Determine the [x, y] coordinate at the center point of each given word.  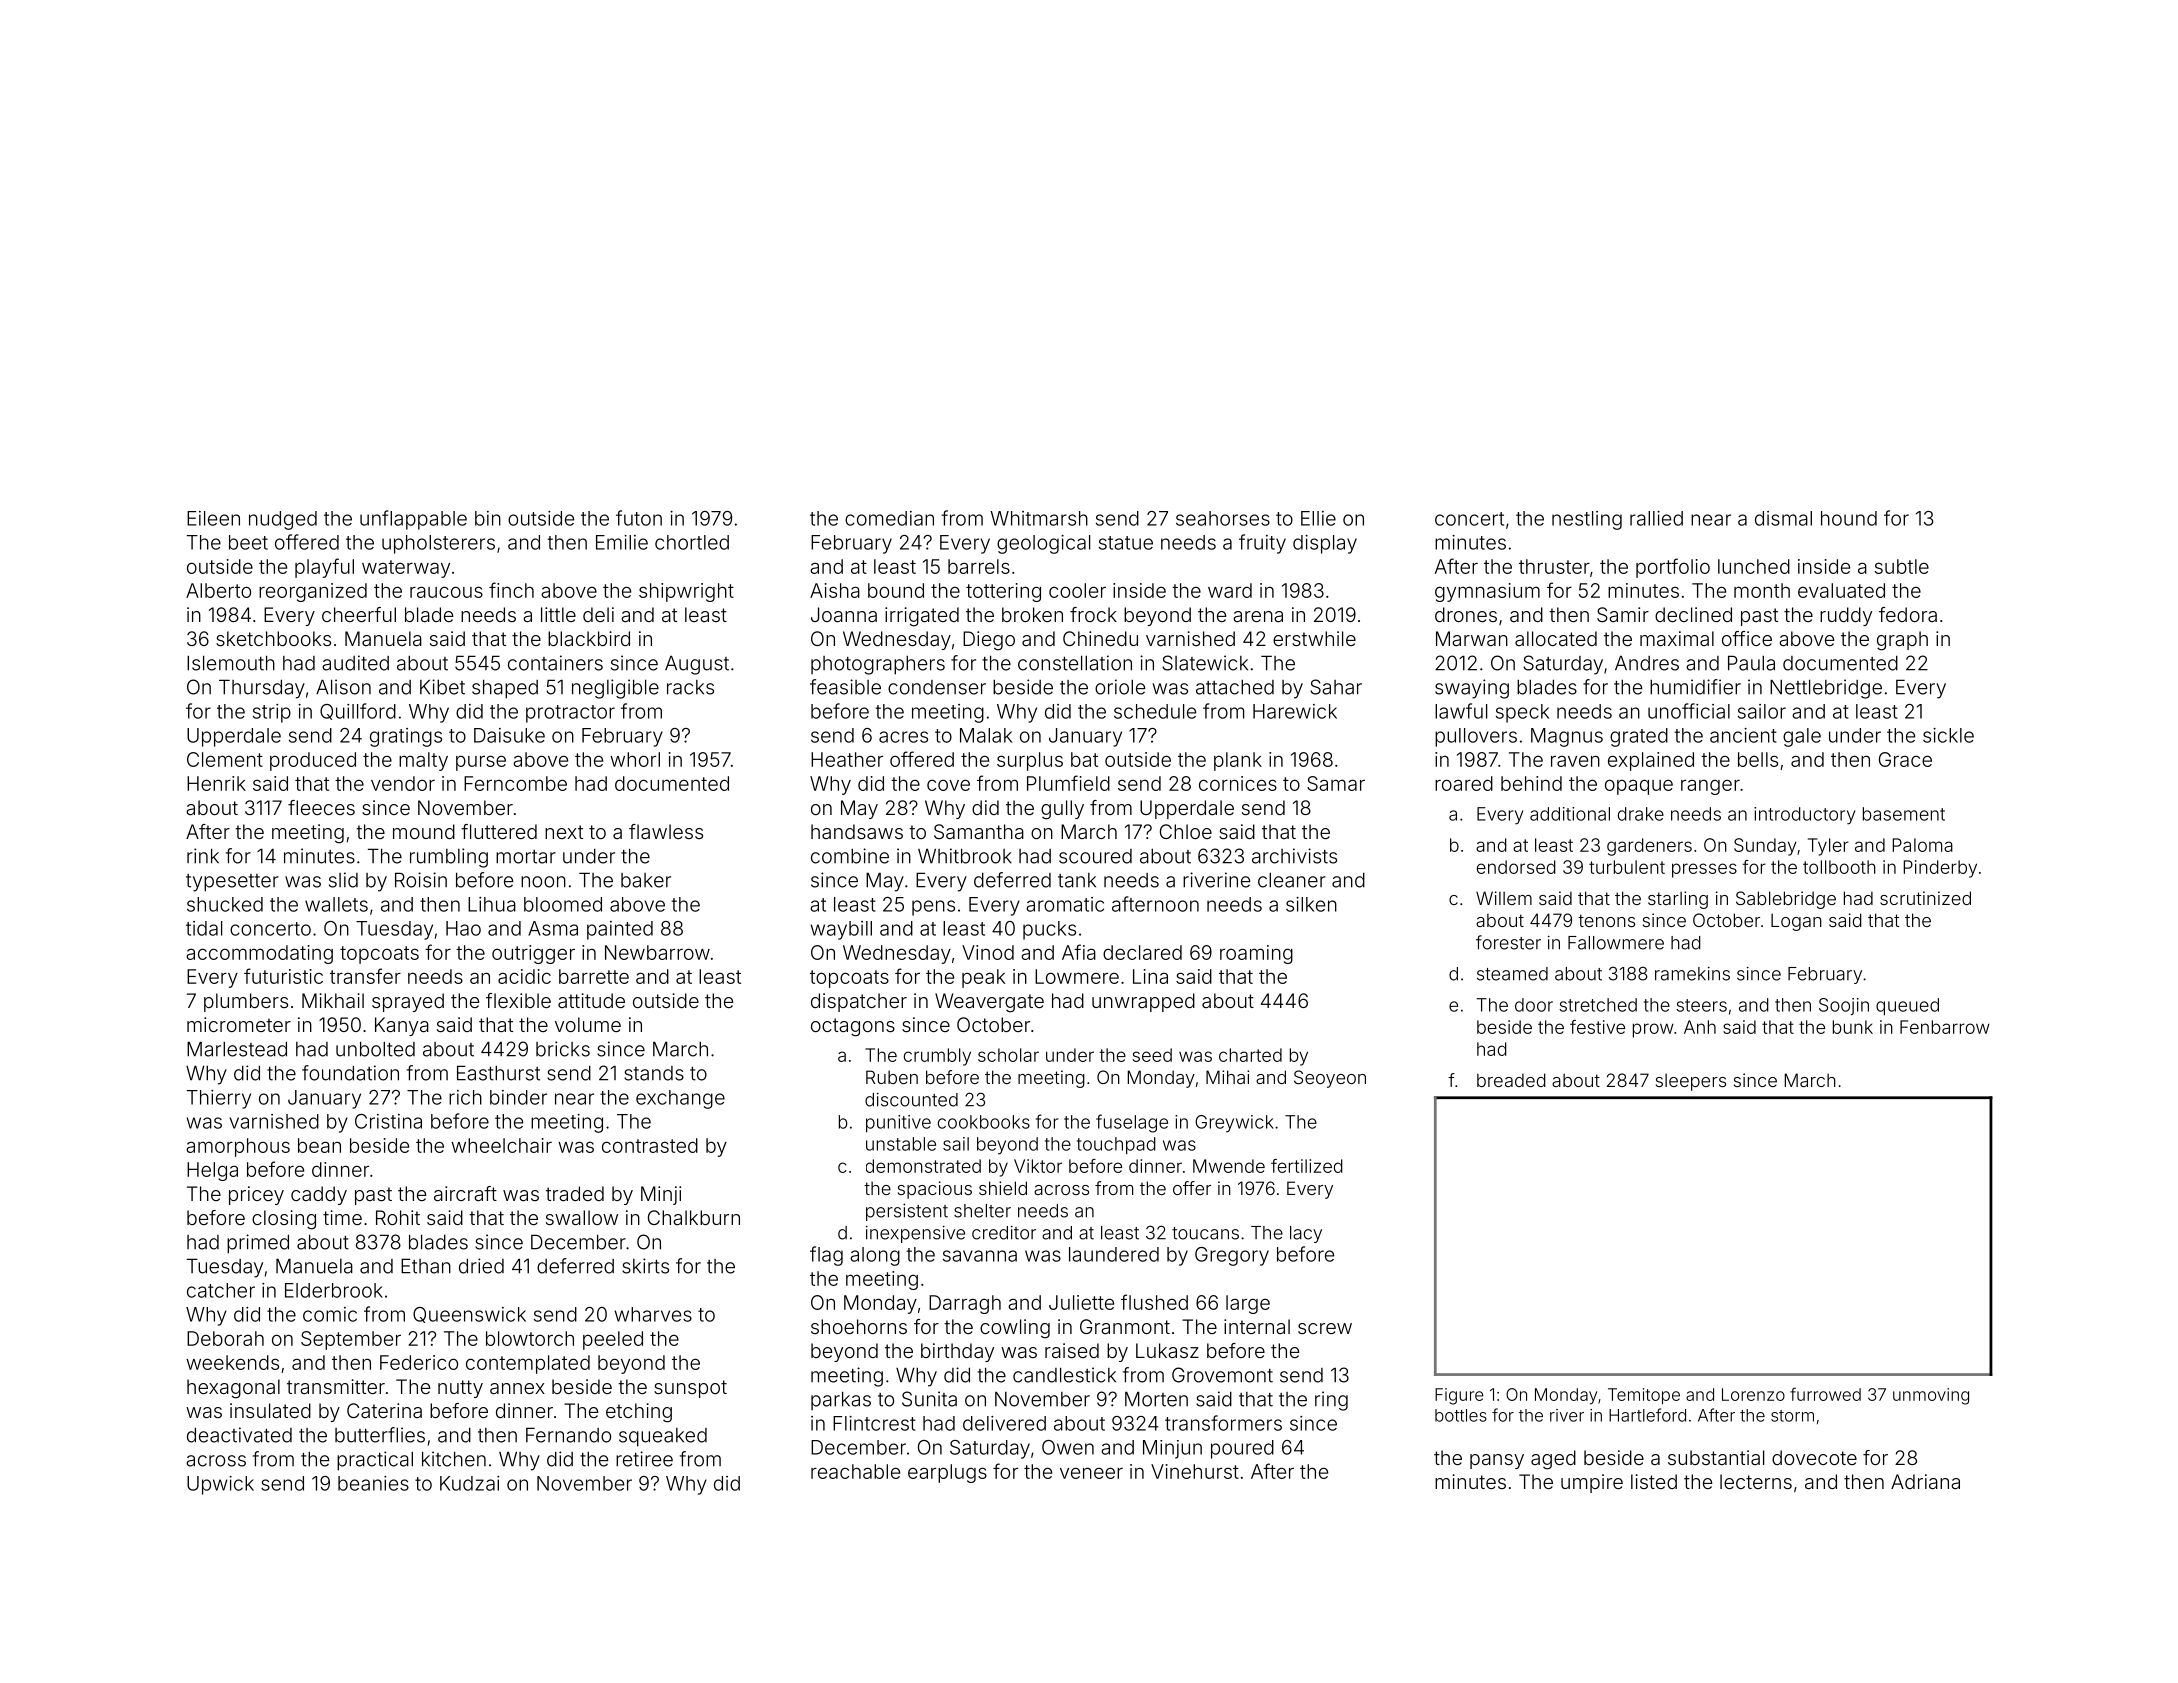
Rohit [398, 1217]
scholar [1008, 1055]
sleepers [1691, 1082]
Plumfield [1068, 783]
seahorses [1223, 518]
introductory [1804, 816]
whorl [635, 759]
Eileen [213, 518]
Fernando [568, 1435]
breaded [1511, 1080]
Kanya [402, 1026]
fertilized [1307, 1166]
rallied [1656, 518]
